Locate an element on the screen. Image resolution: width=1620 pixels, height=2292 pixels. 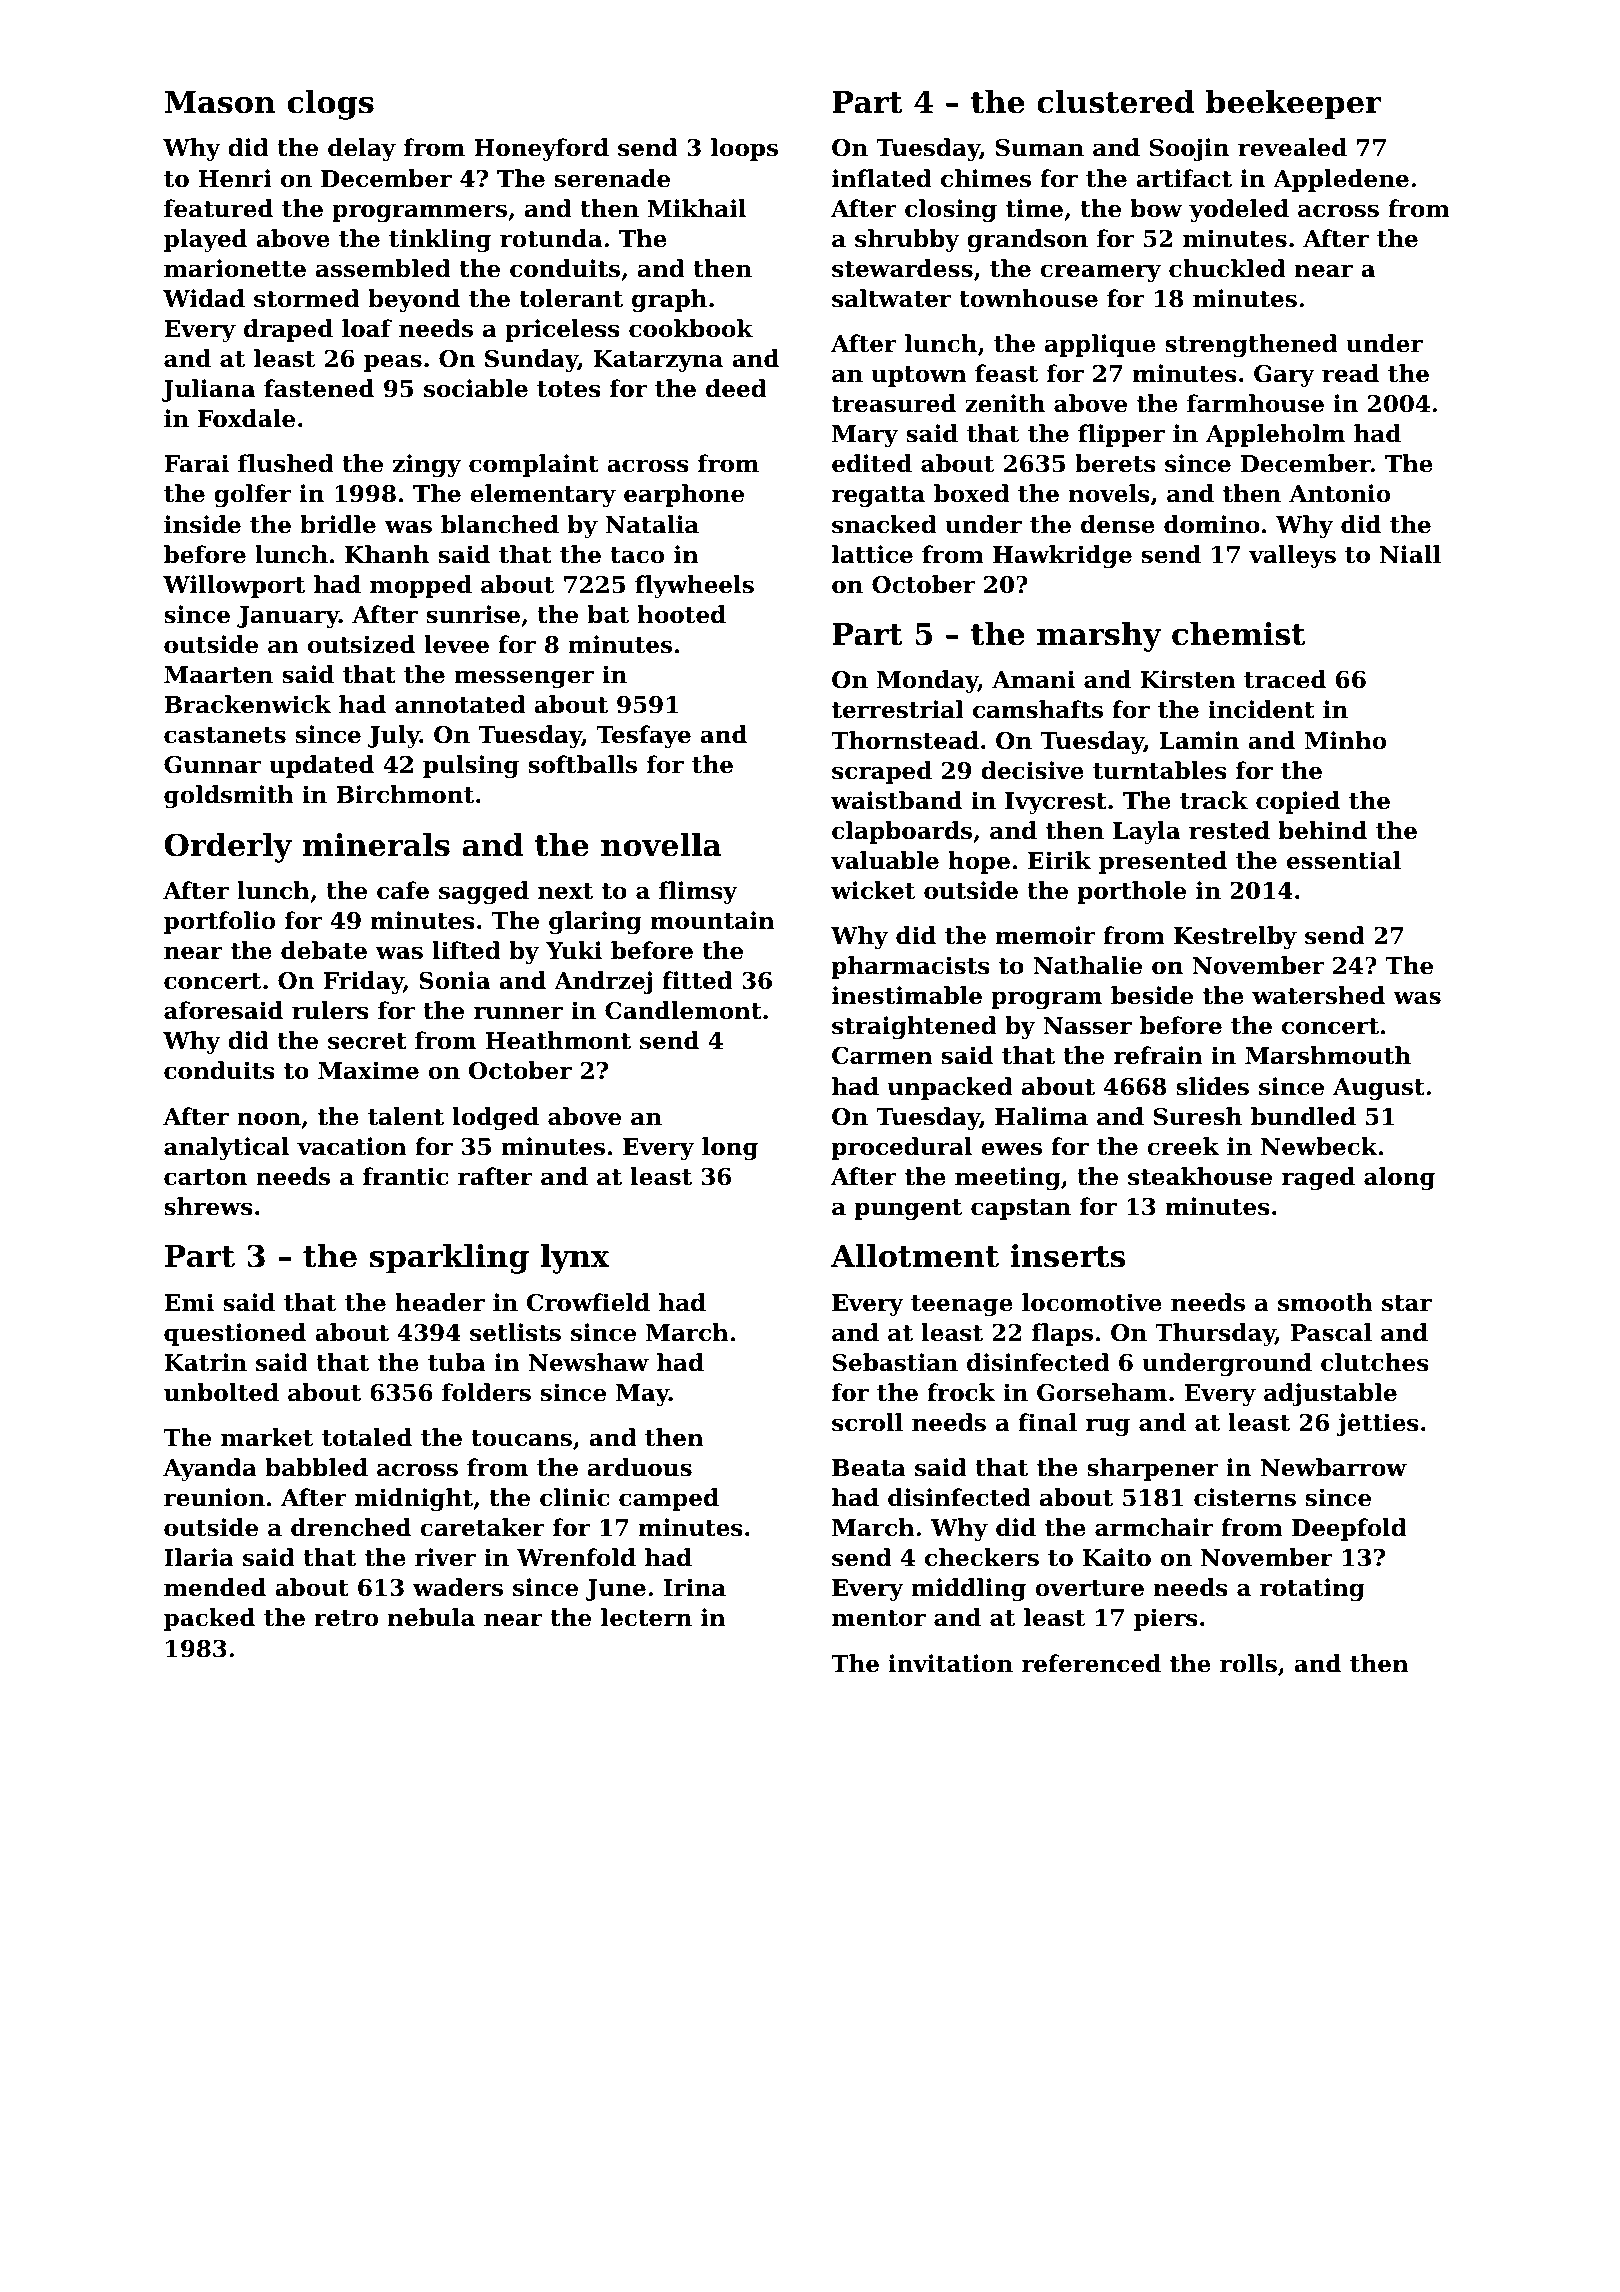
beekeeper is located at coordinates (1294, 105).
